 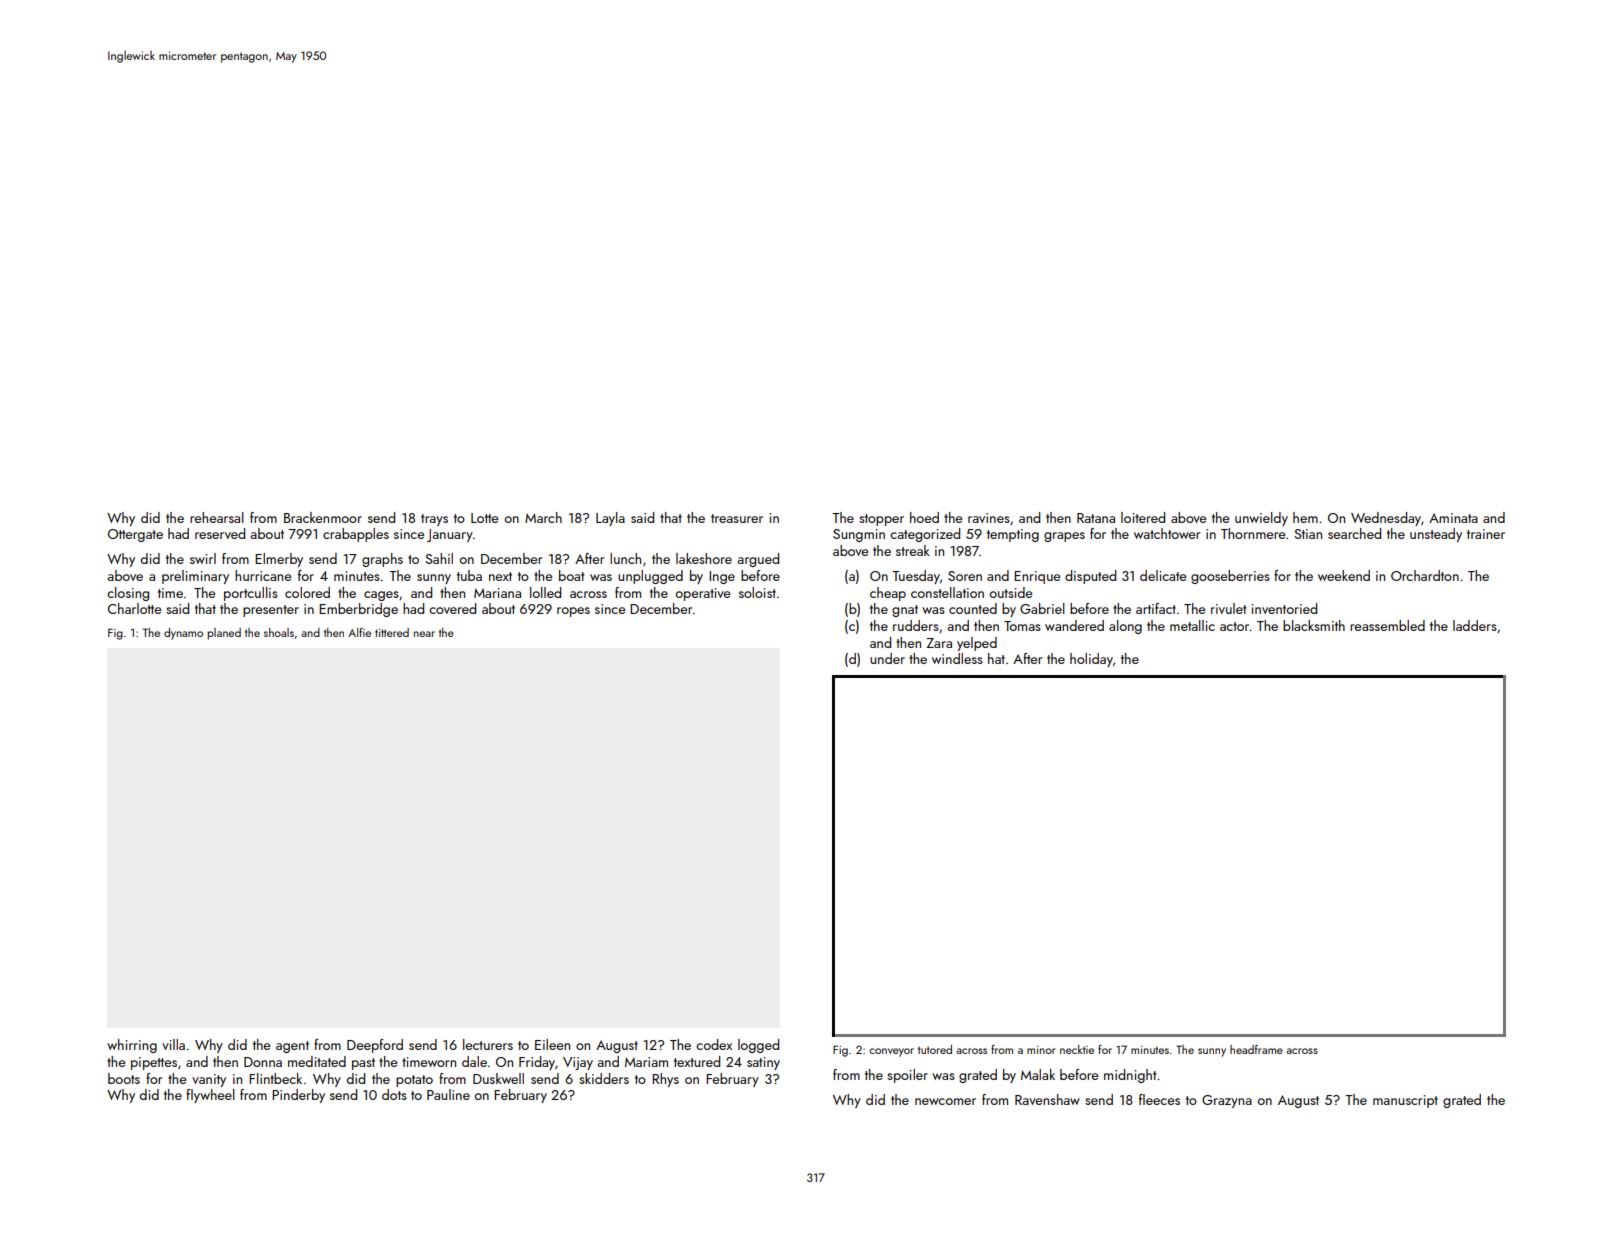 I want to click on flywheel, so click(x=210, y=1096).
